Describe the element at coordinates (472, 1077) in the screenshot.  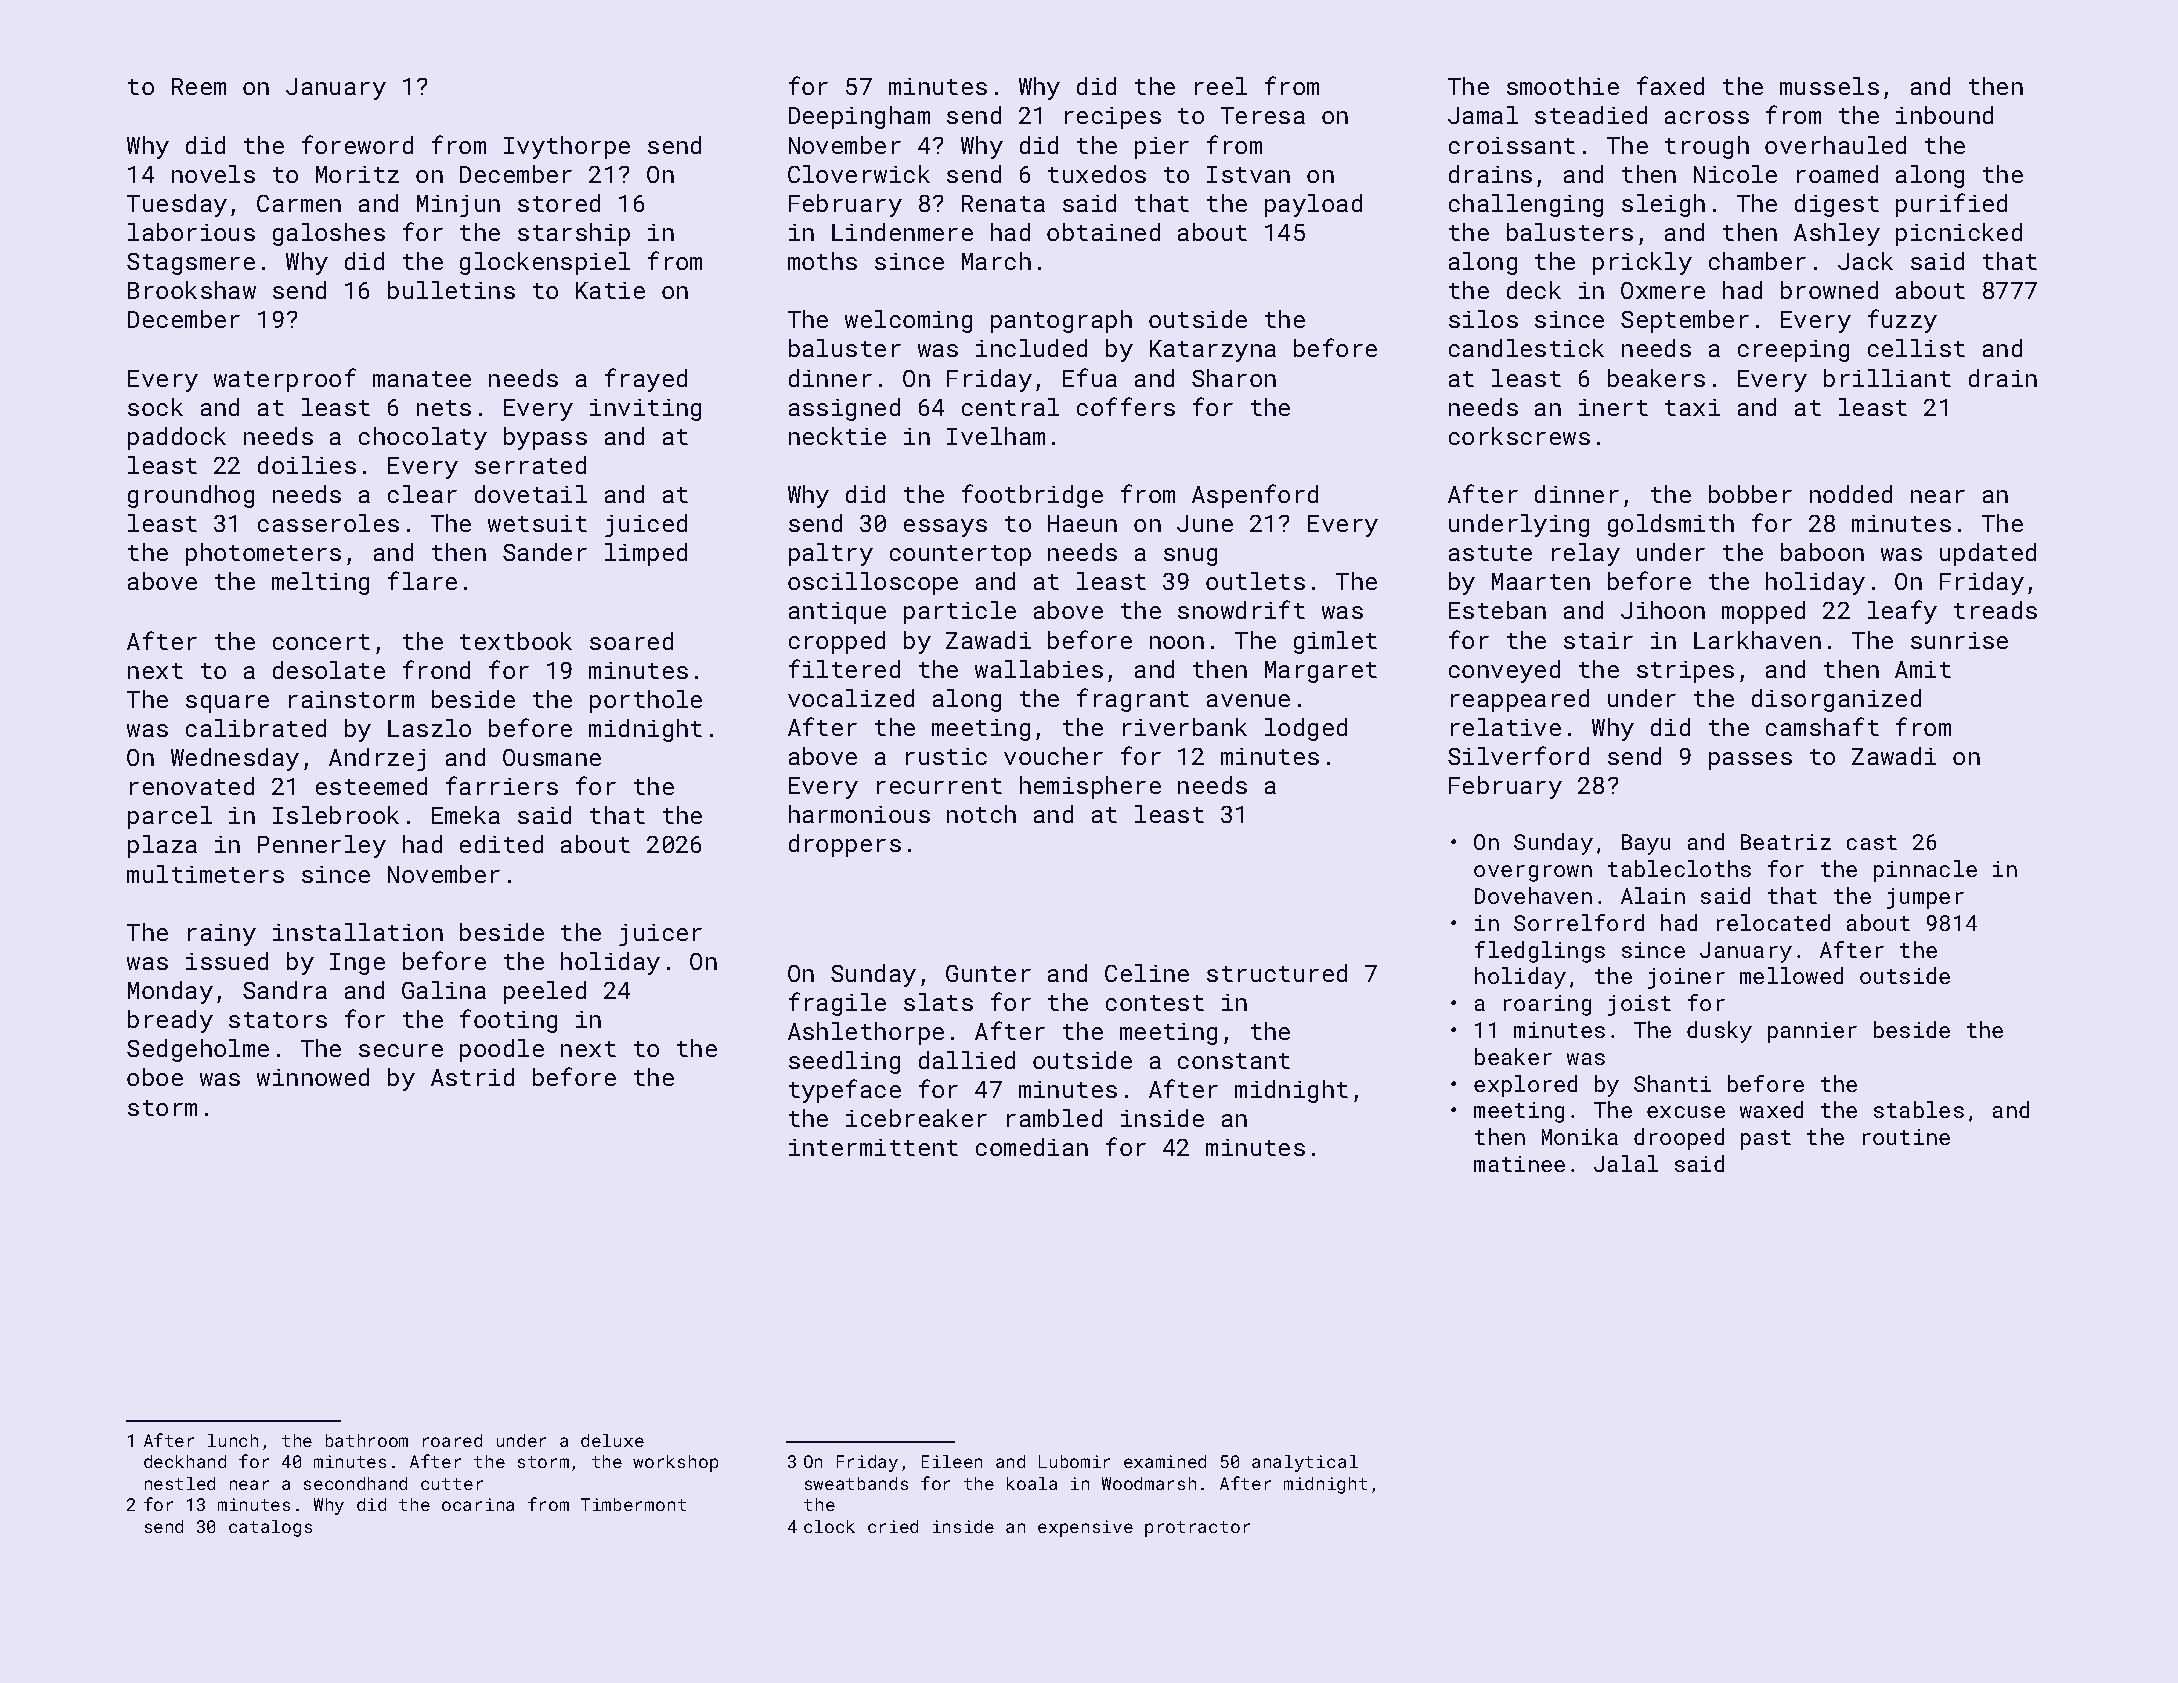
I see `Astrid` at that location.
